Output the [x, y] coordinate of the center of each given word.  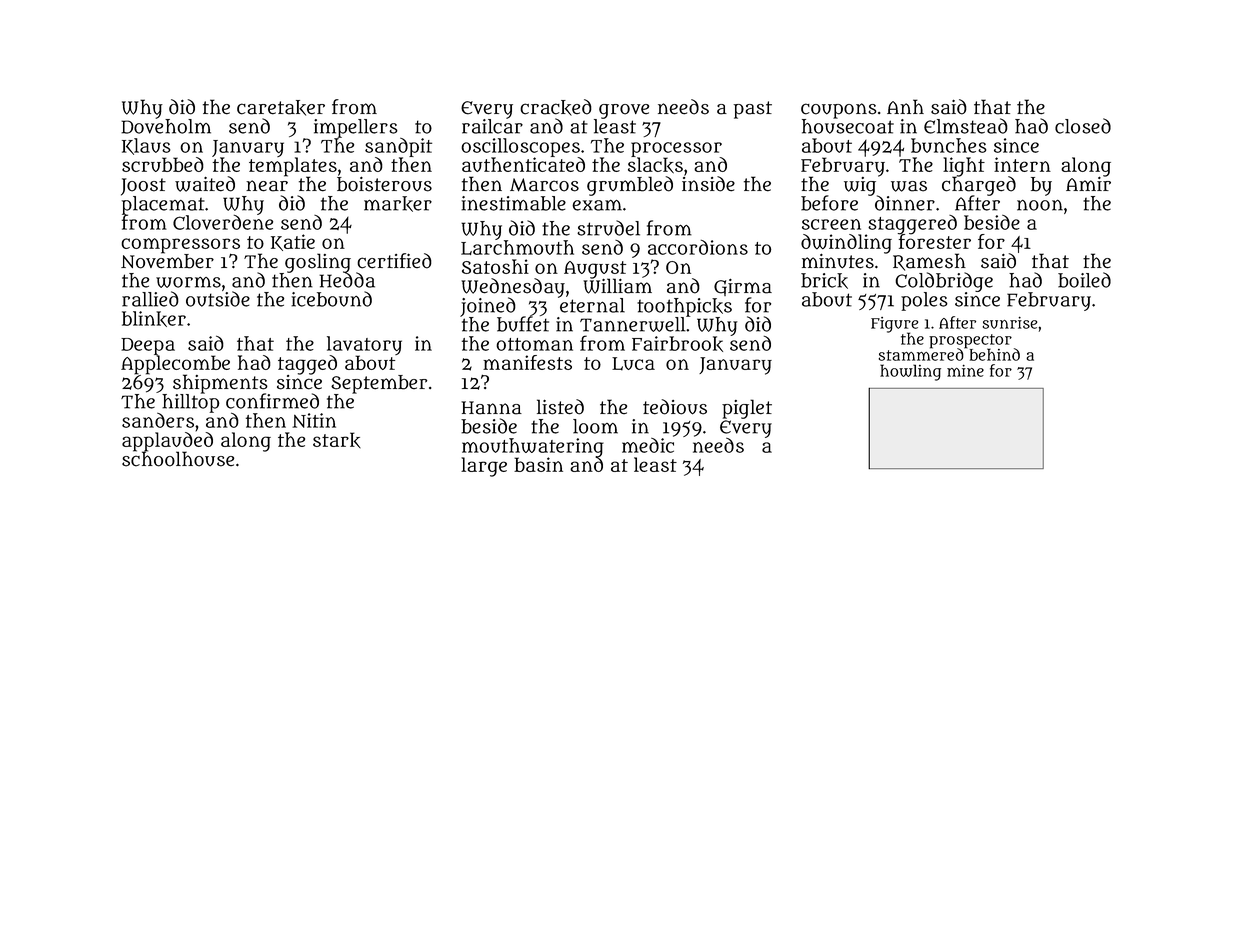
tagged [307, 365]
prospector [970, 341]
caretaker [281, 108]
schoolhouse [178, 459]
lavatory [364, 345]
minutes [838, 261]
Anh [905, 106]
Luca [633, 364]
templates [293, 167]
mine [965, 371]
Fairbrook [677, 344]
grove [624, 111]
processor [676, 149]
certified [394, 261]
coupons [839, 111]
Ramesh [929, 262]
